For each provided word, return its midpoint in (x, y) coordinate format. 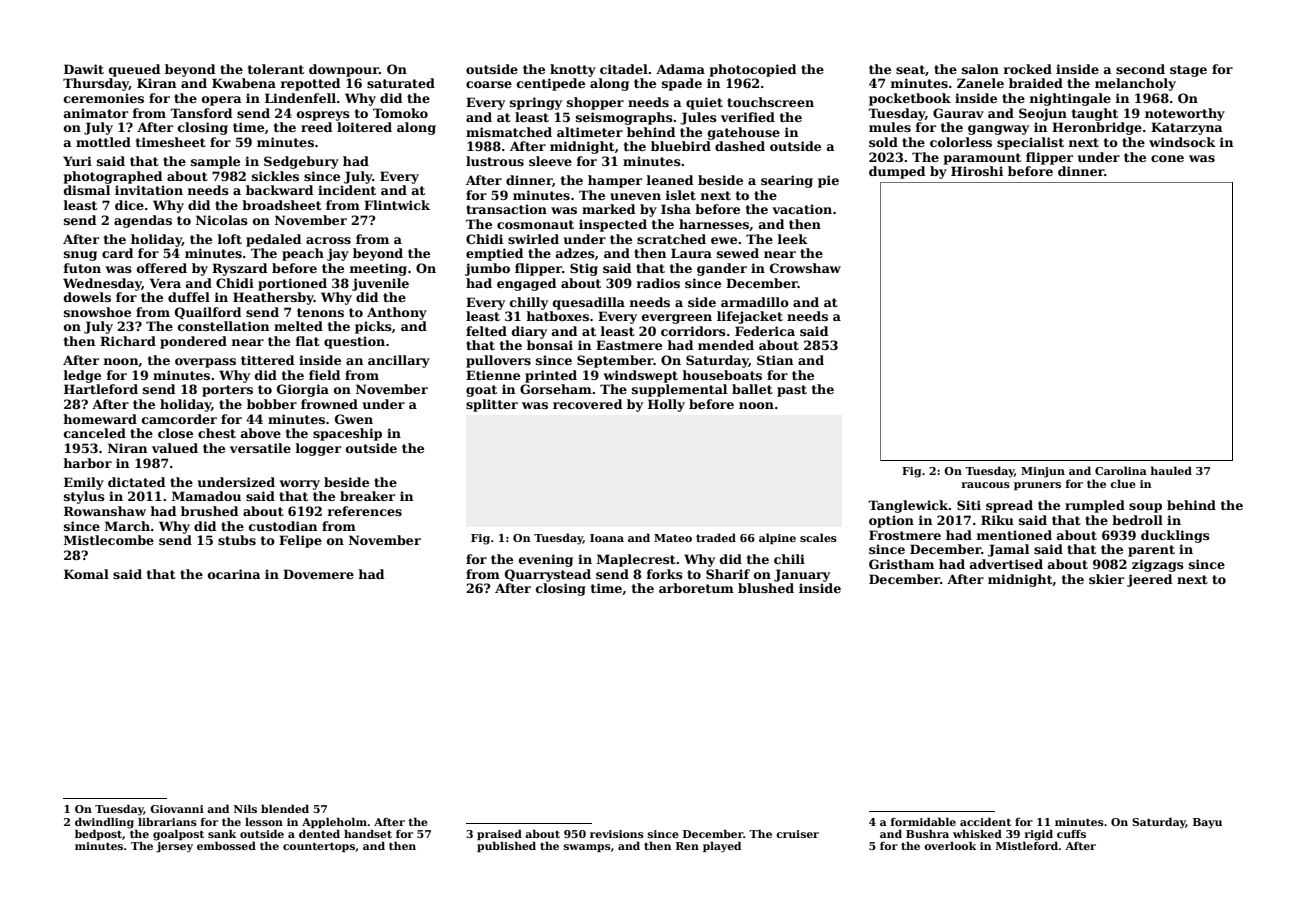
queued (134, 70)
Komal (86, 574)
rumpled (1095, 506)
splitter (492, 405)
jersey (174, 847)
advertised (1006, 564)
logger (318, 449)
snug (80, 256)
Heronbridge (1097, 128)
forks (665, 574)
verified (748, 117)
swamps (587, 848)
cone (1167, 158)
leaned (670, 180)
